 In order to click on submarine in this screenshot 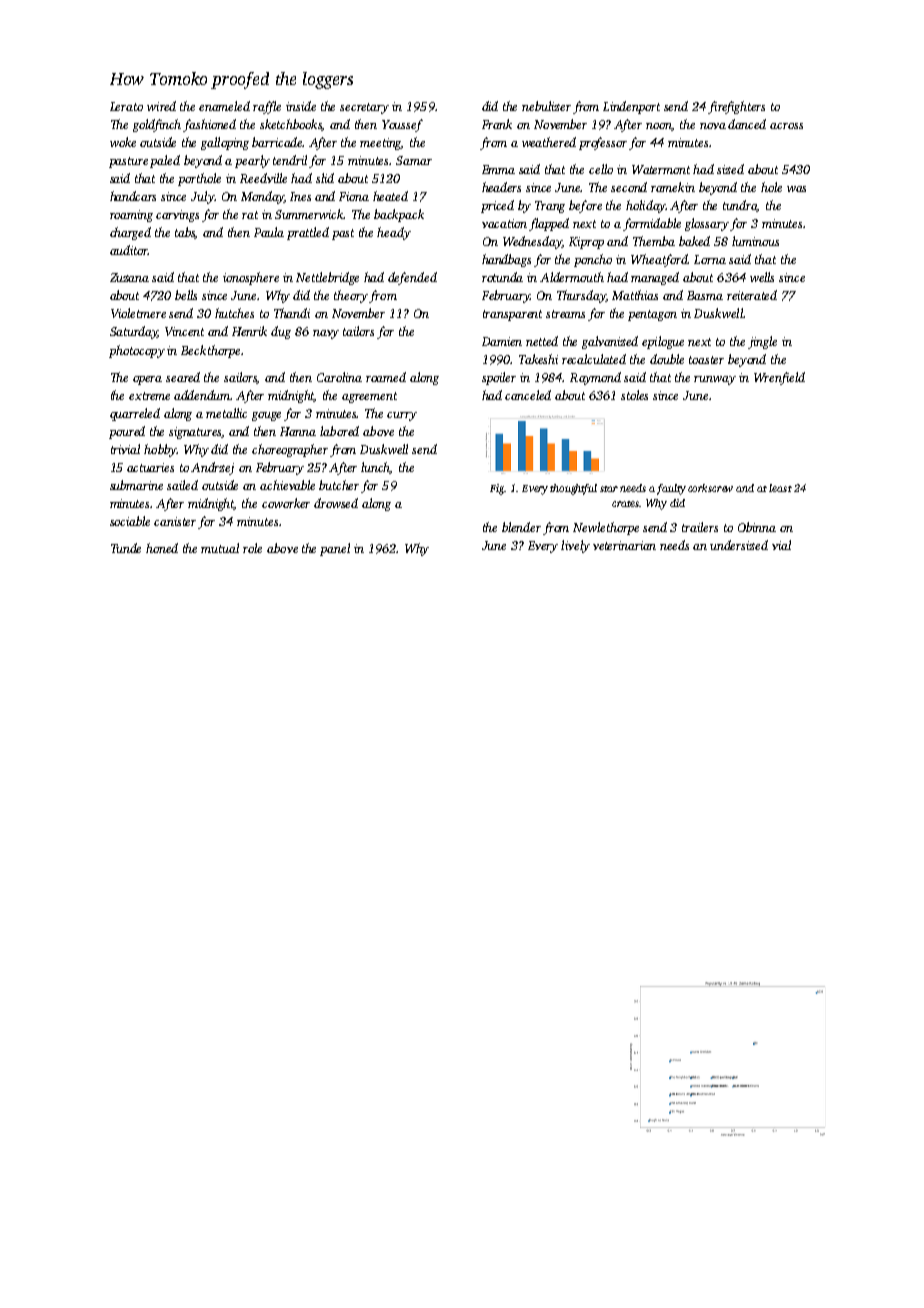, I will do `click(136, 485)`.
